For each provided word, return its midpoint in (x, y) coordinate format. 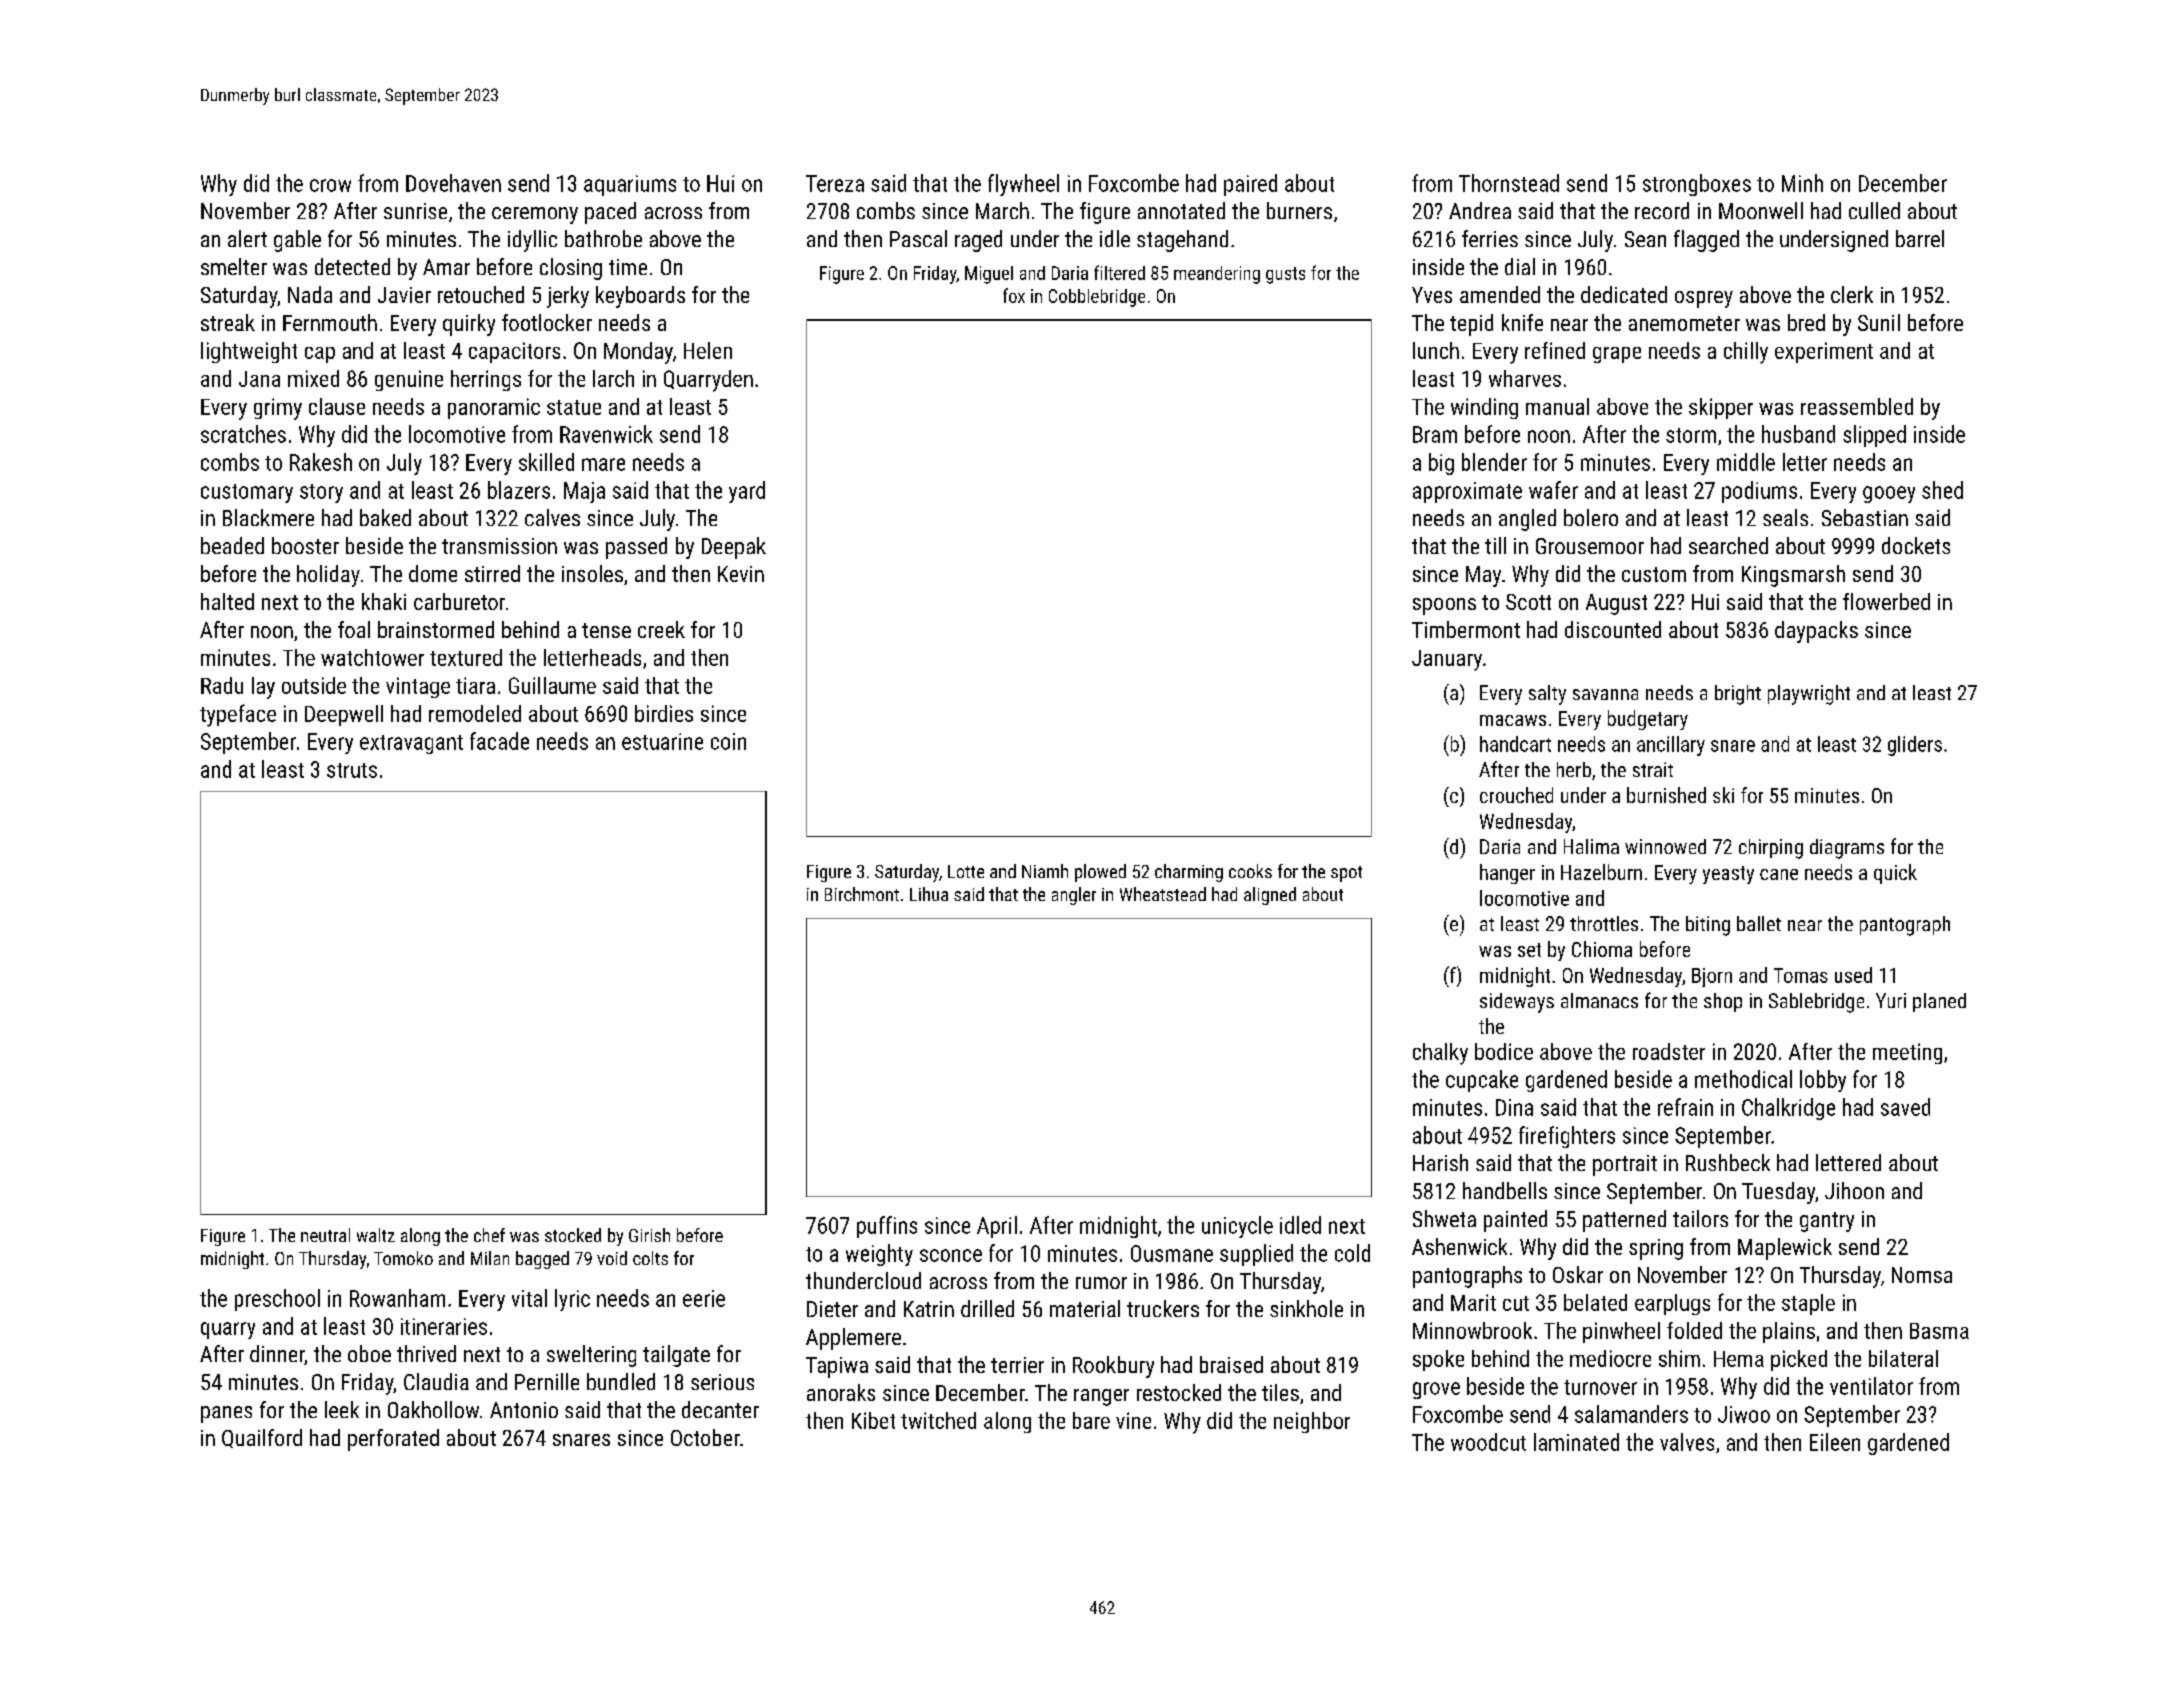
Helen (708, 350)
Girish (649, 1235)
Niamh (1045, 871)
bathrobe (603, 238)
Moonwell (1761, 210)
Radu (222, 685)
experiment (1824, 352)
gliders (1915, 746)
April (997, 1227)
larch (613, 378)
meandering (1217, 275)
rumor (1101, 1283)
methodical (1743, 1079)
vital (529, 1298)
